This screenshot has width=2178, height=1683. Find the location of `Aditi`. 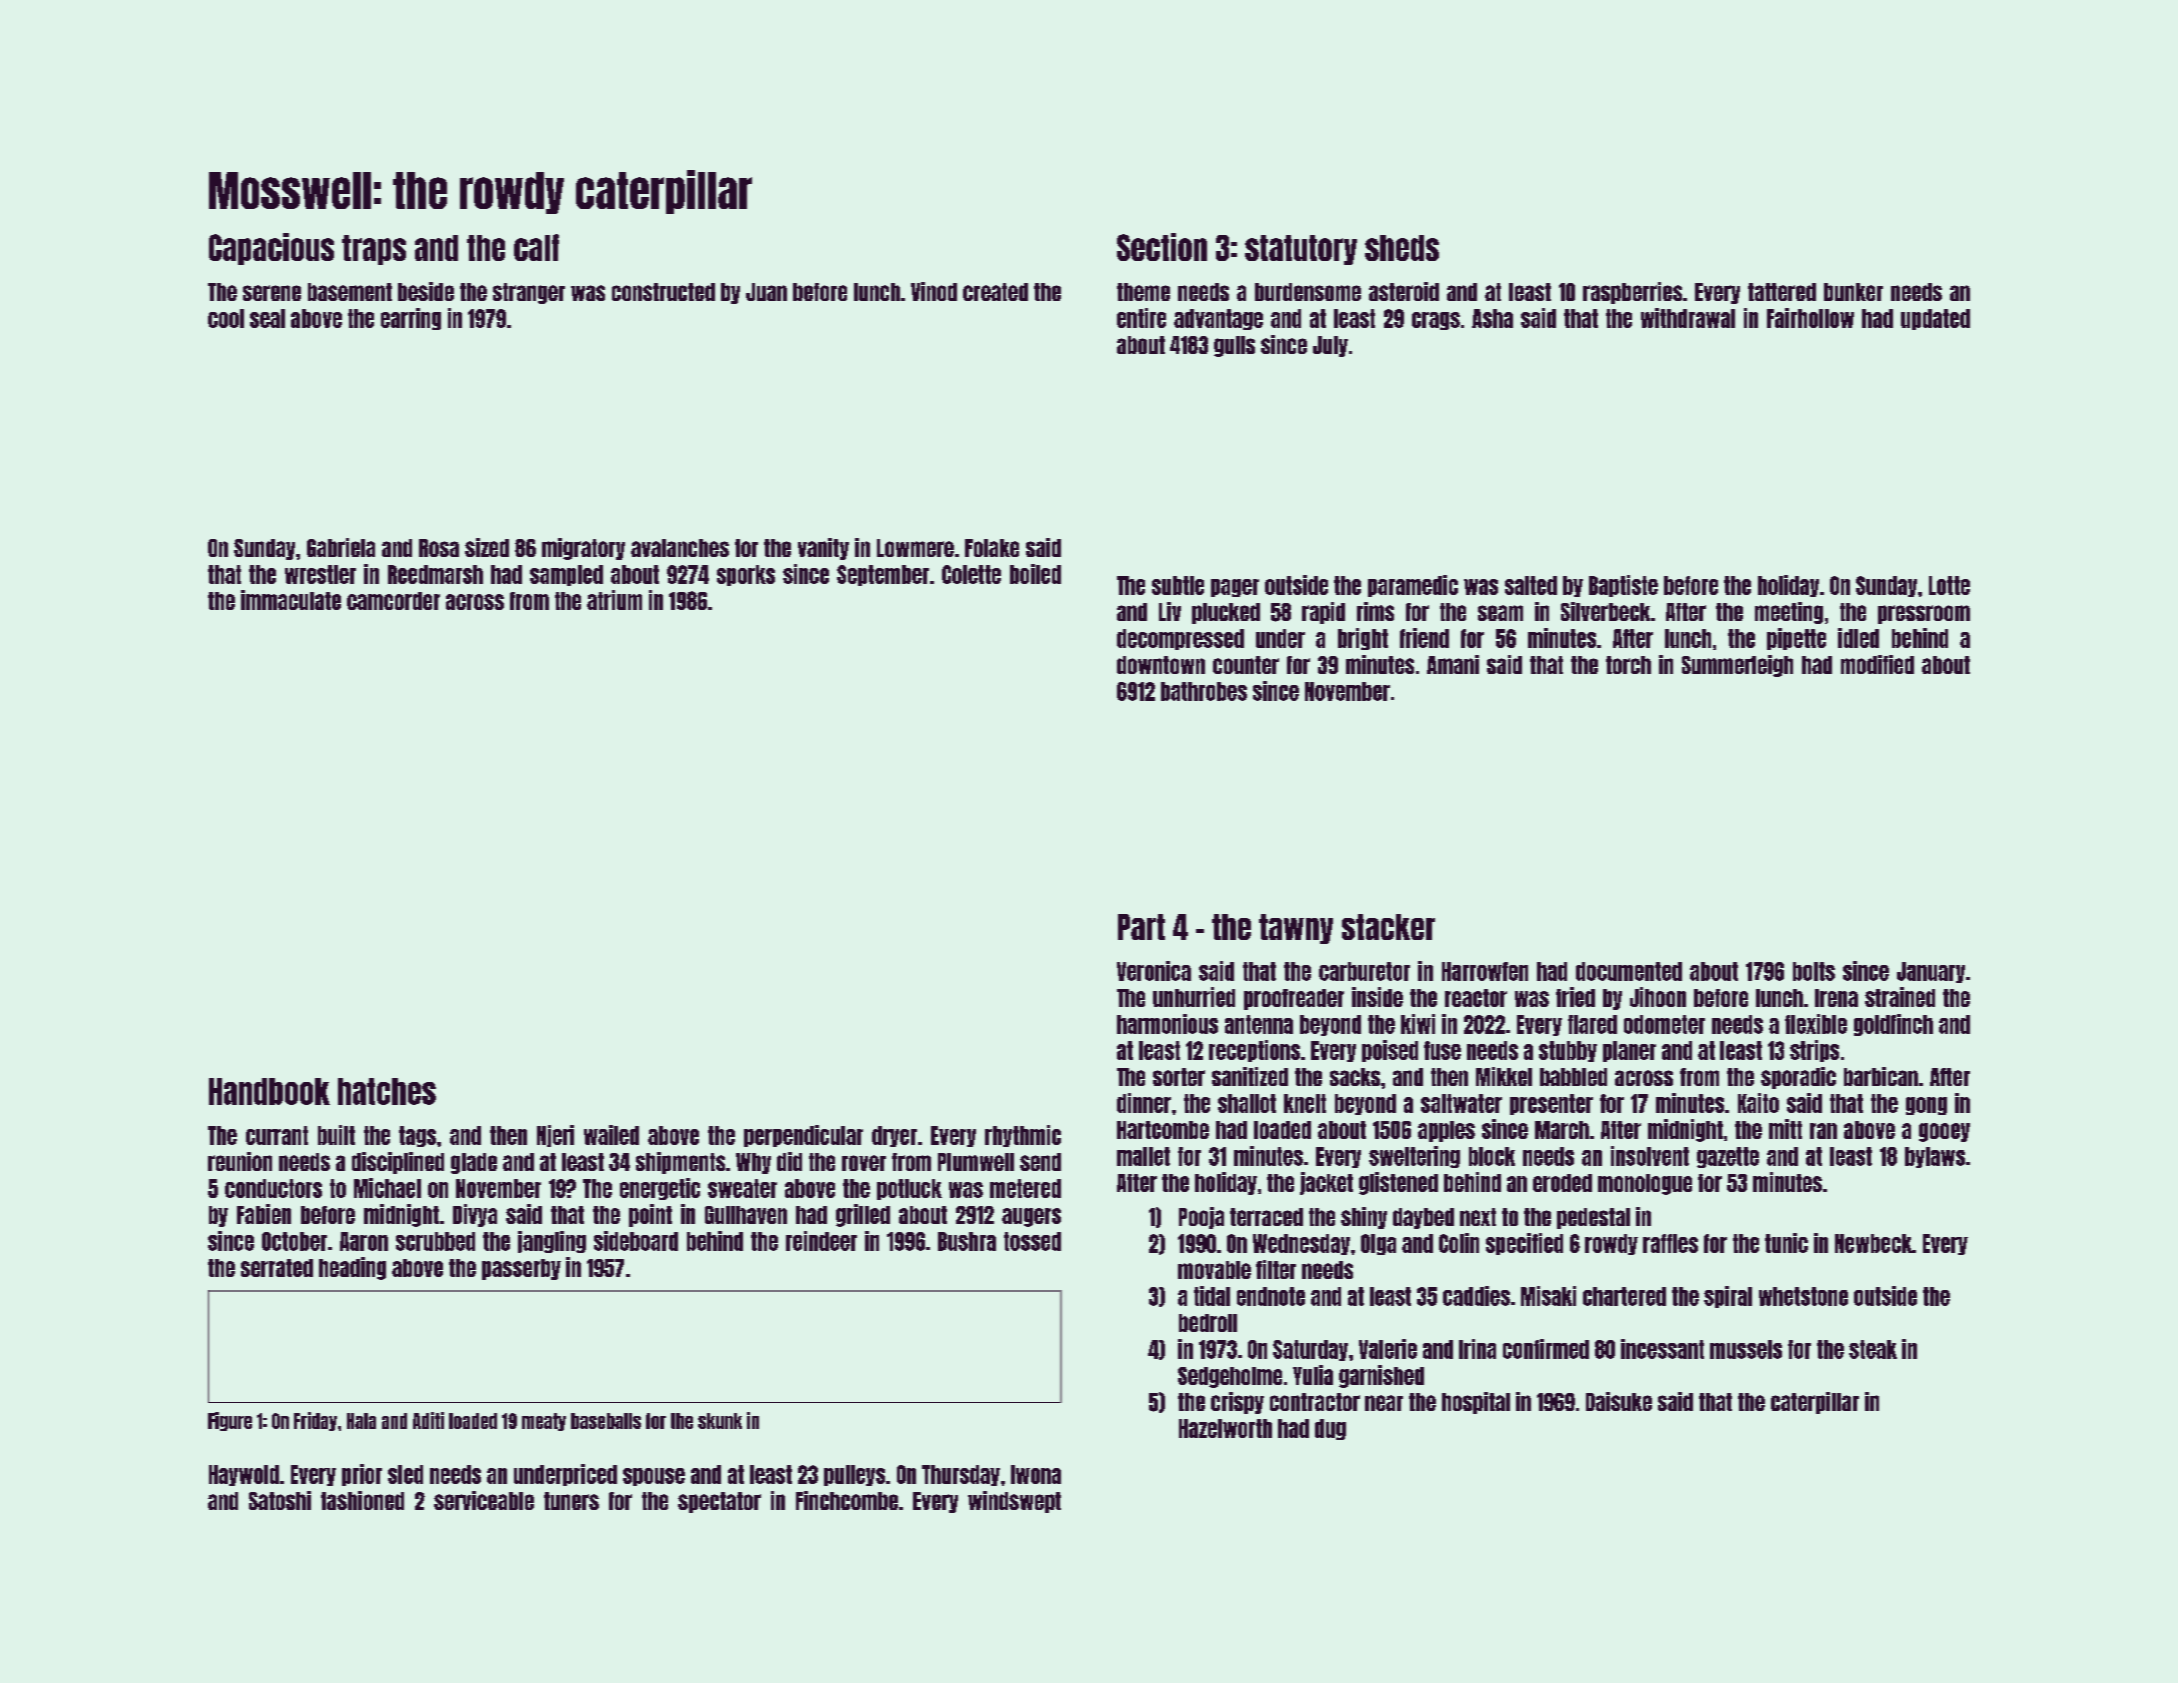

Aditi is located at coordinates (428, 1420).
